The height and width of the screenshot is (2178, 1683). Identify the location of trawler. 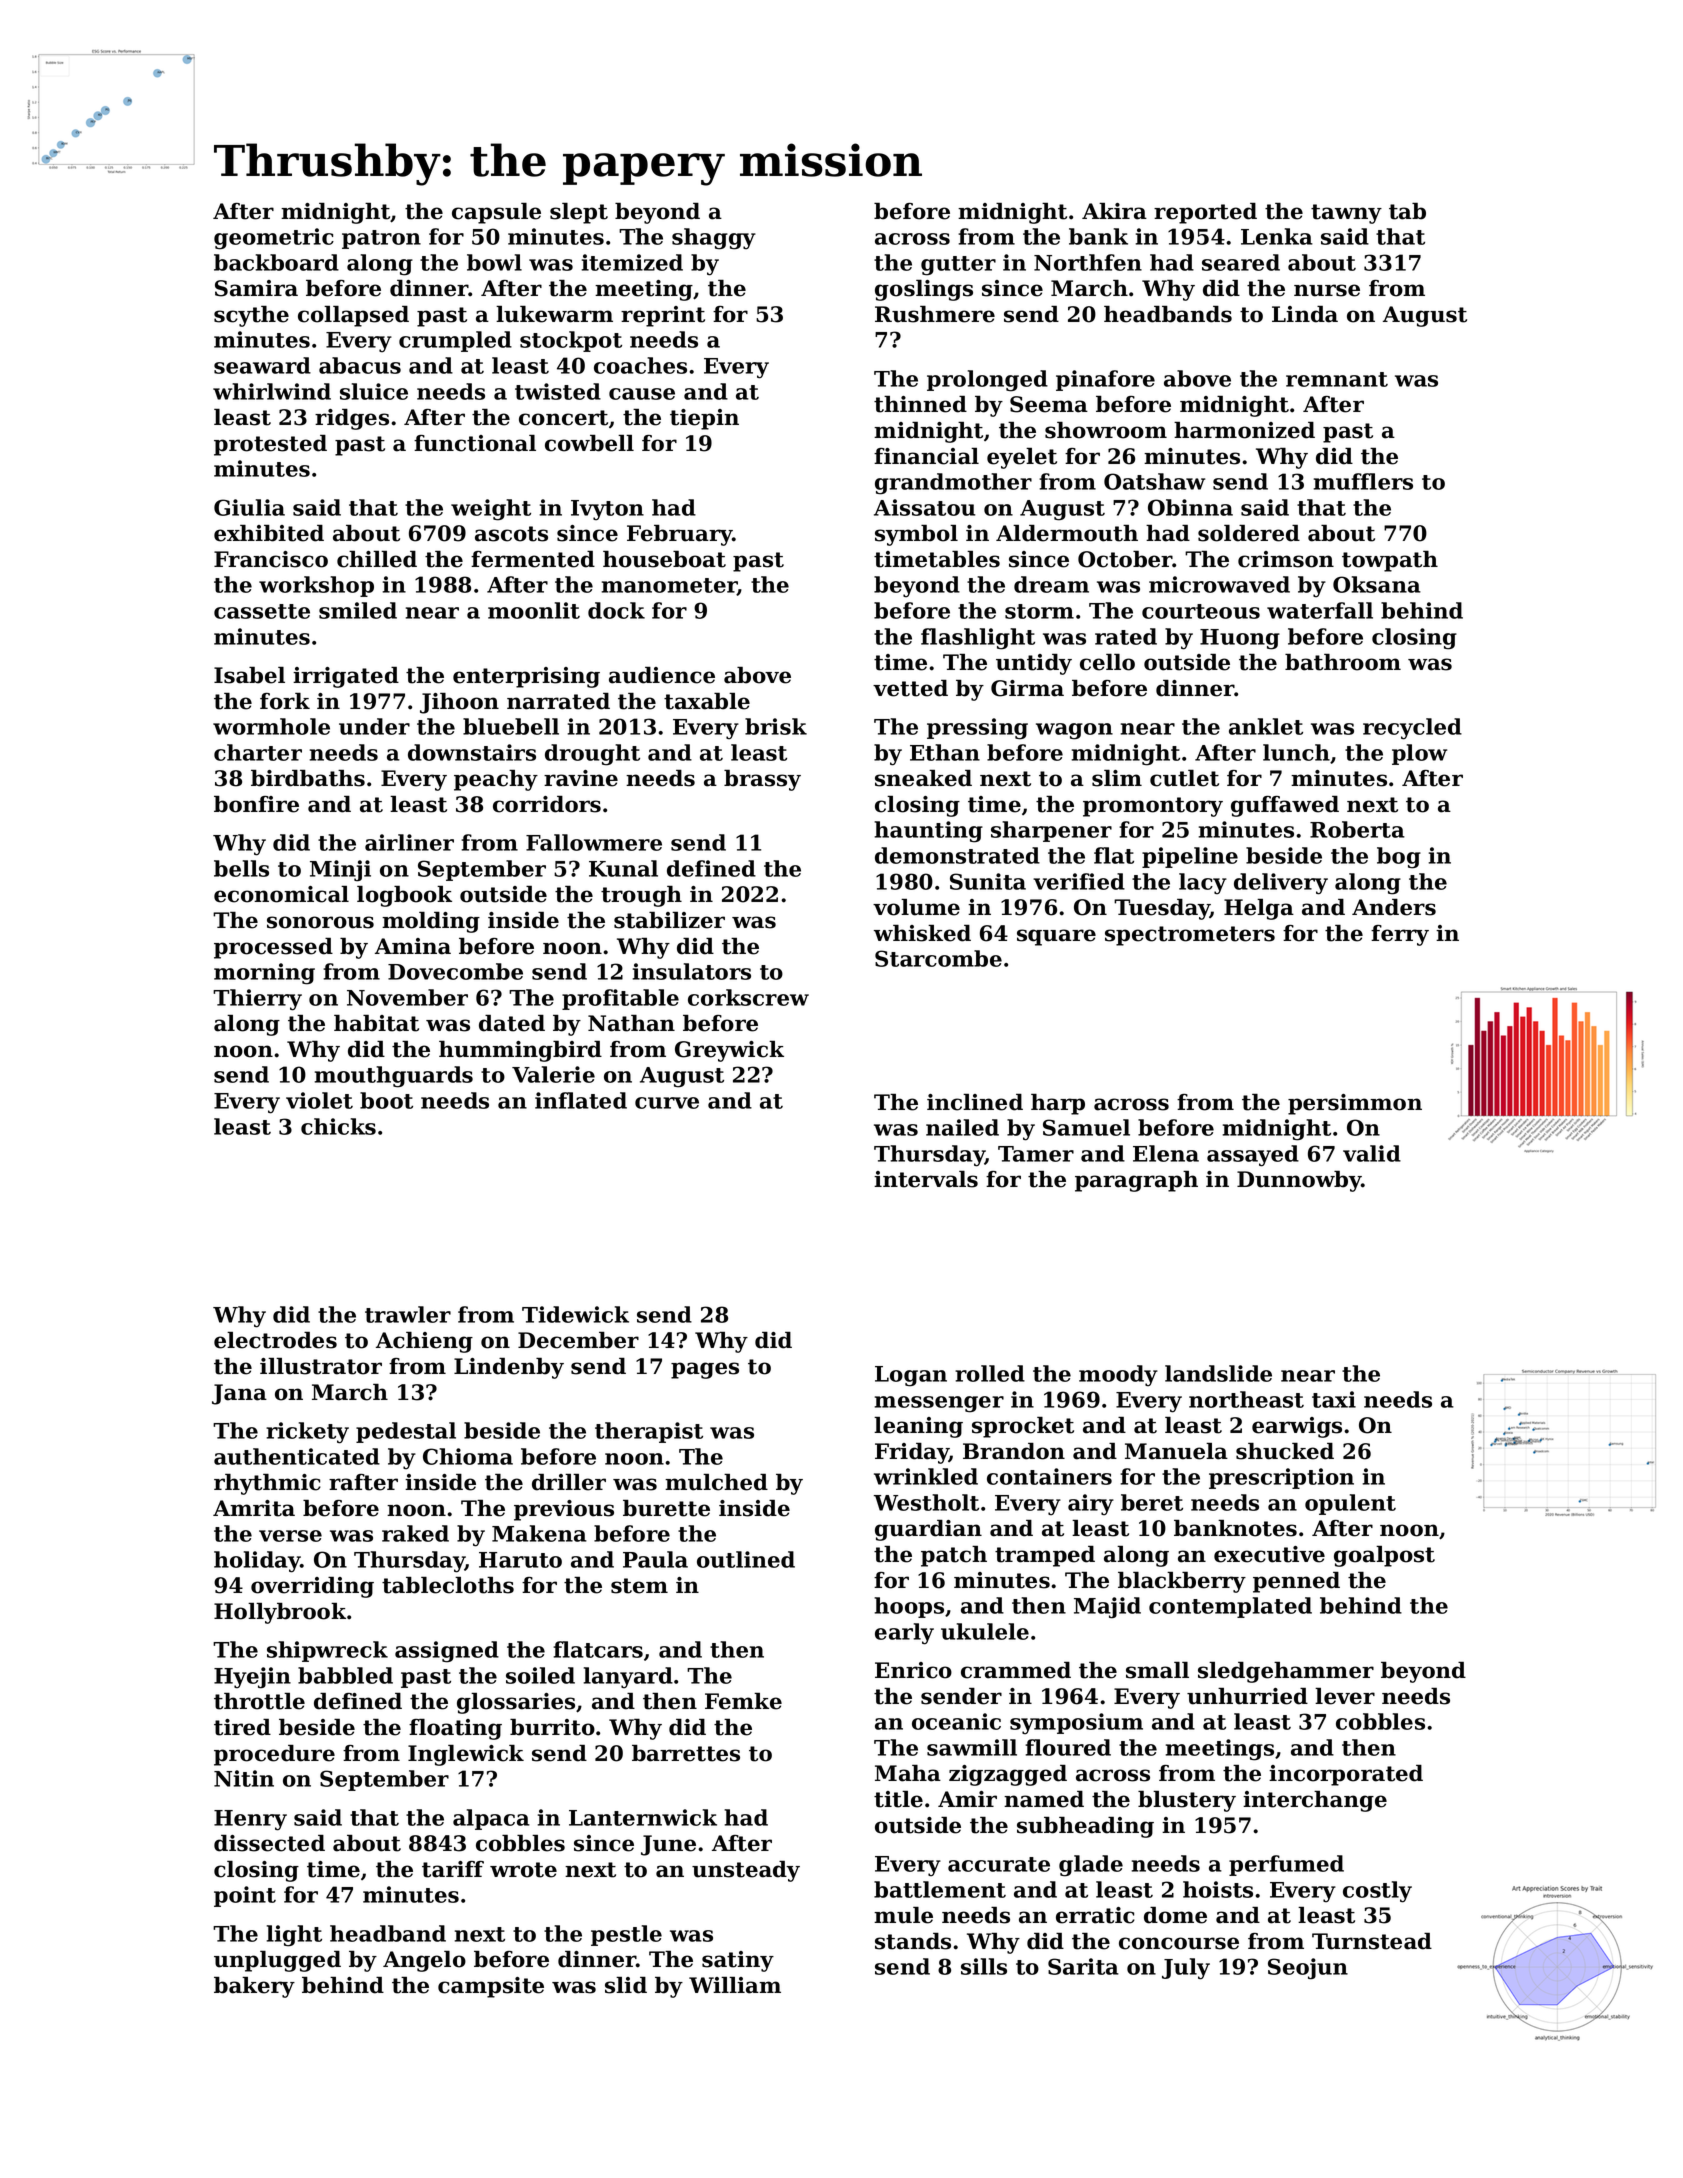
(408, 1314).
